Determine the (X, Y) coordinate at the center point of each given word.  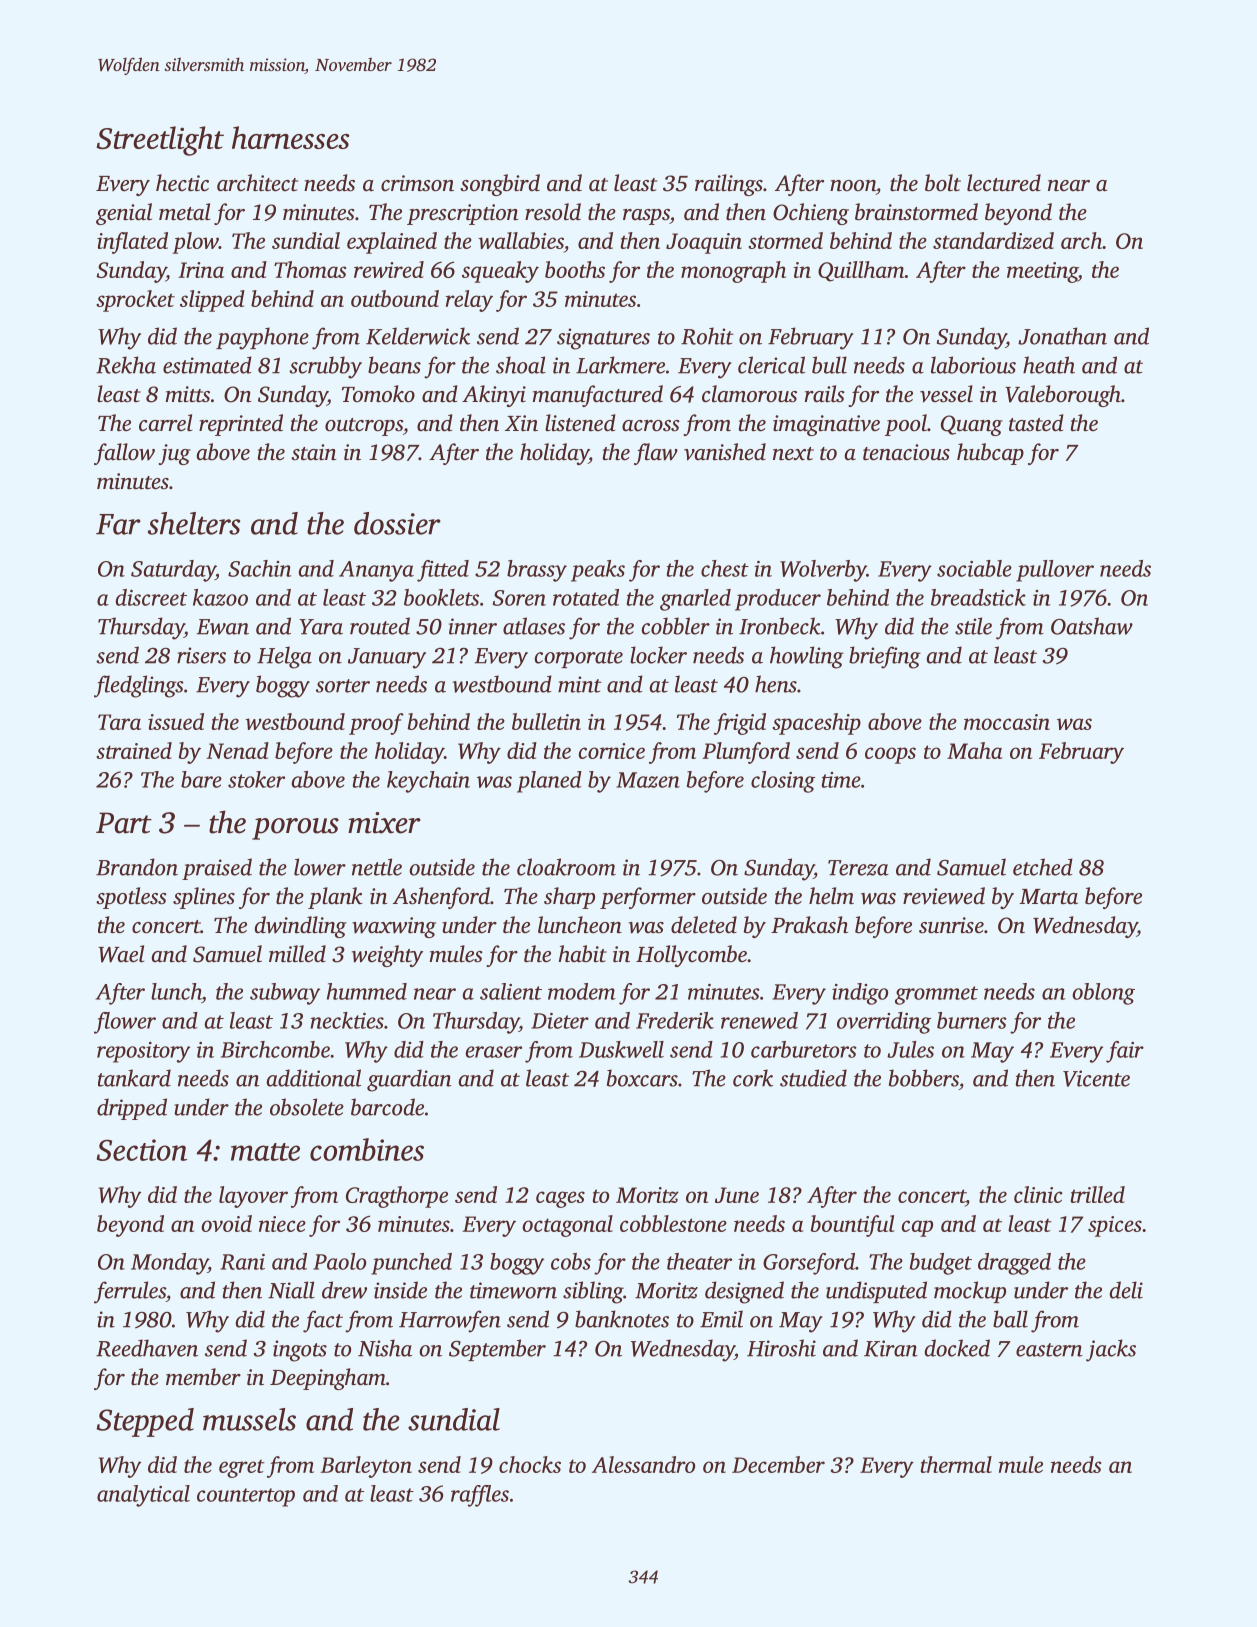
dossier (397, 523)
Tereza (858, 868)
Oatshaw (1092, 626)
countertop (246, 1497)
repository (143, 1052)
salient (511, 991)
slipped (212, 301)
